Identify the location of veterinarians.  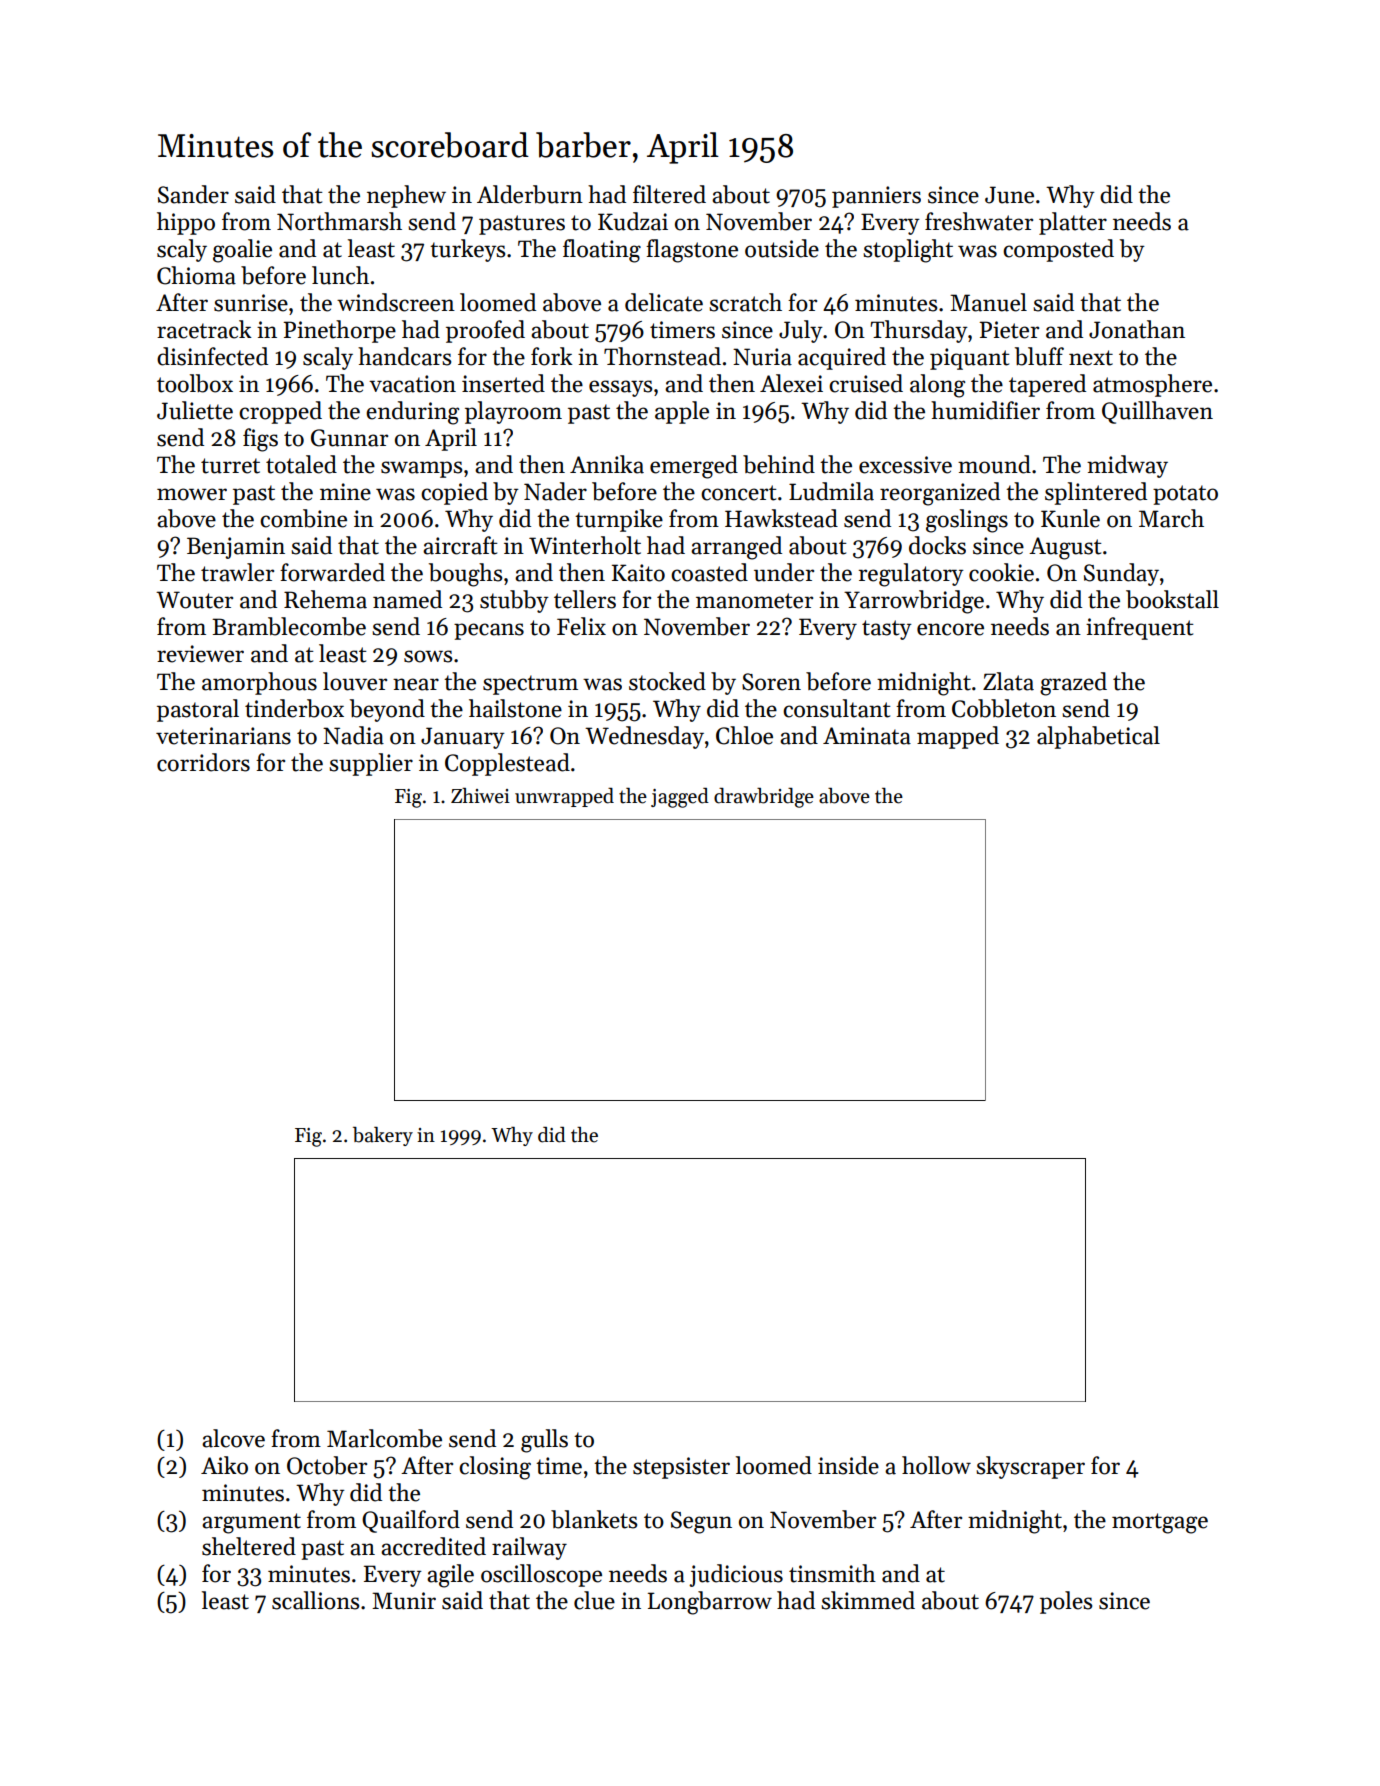
(223, 736).
